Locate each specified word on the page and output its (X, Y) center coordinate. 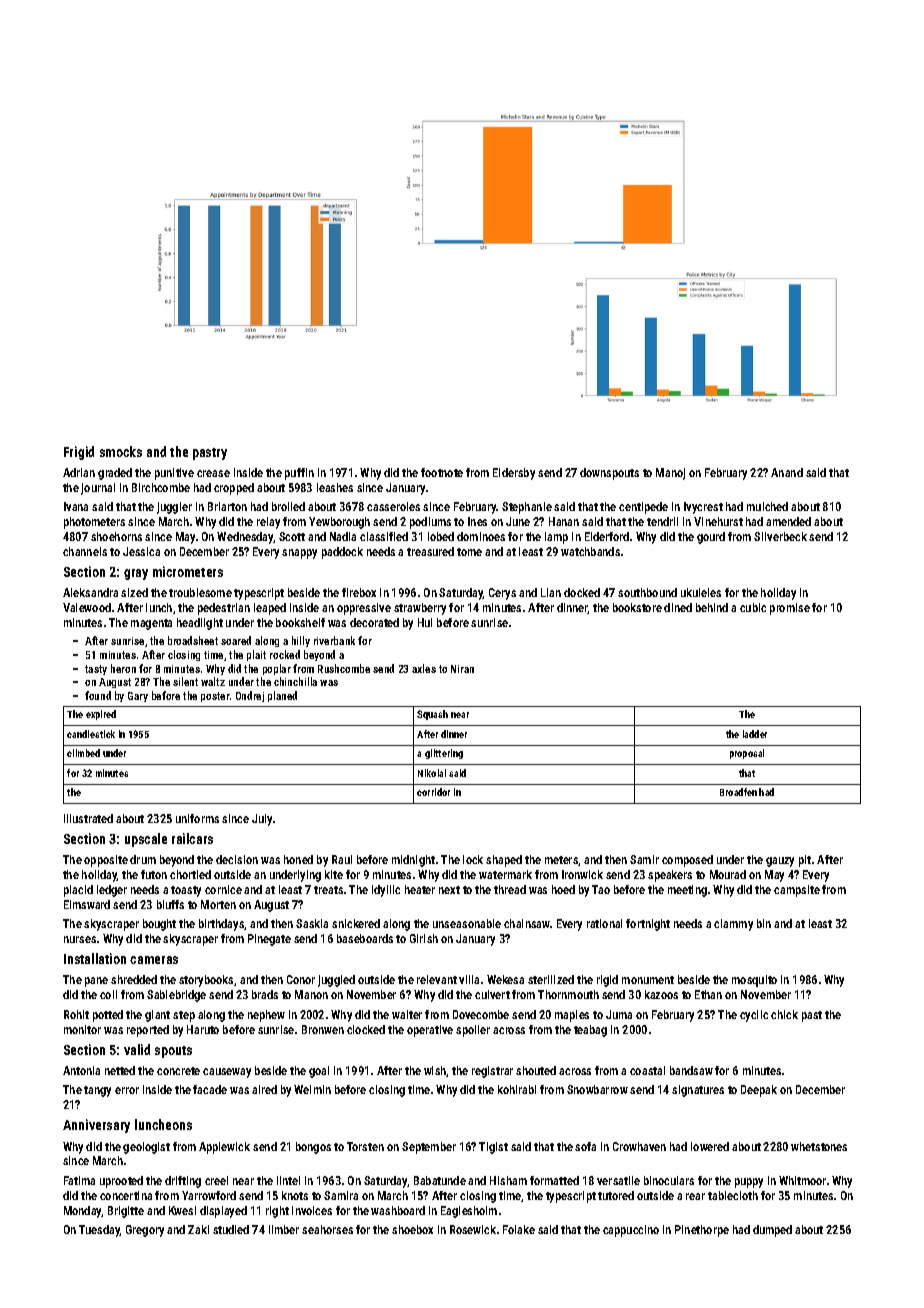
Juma (619, 1014)
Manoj (670, 474)
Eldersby (514, 474)
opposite (106, 861)
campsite (797, 891)
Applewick (224, 1148)
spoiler (473, 1031)
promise (790, 609)
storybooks (206, 981)
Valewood (87, 607)
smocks (121, 451)
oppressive (364, 609)
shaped (504, 861)
